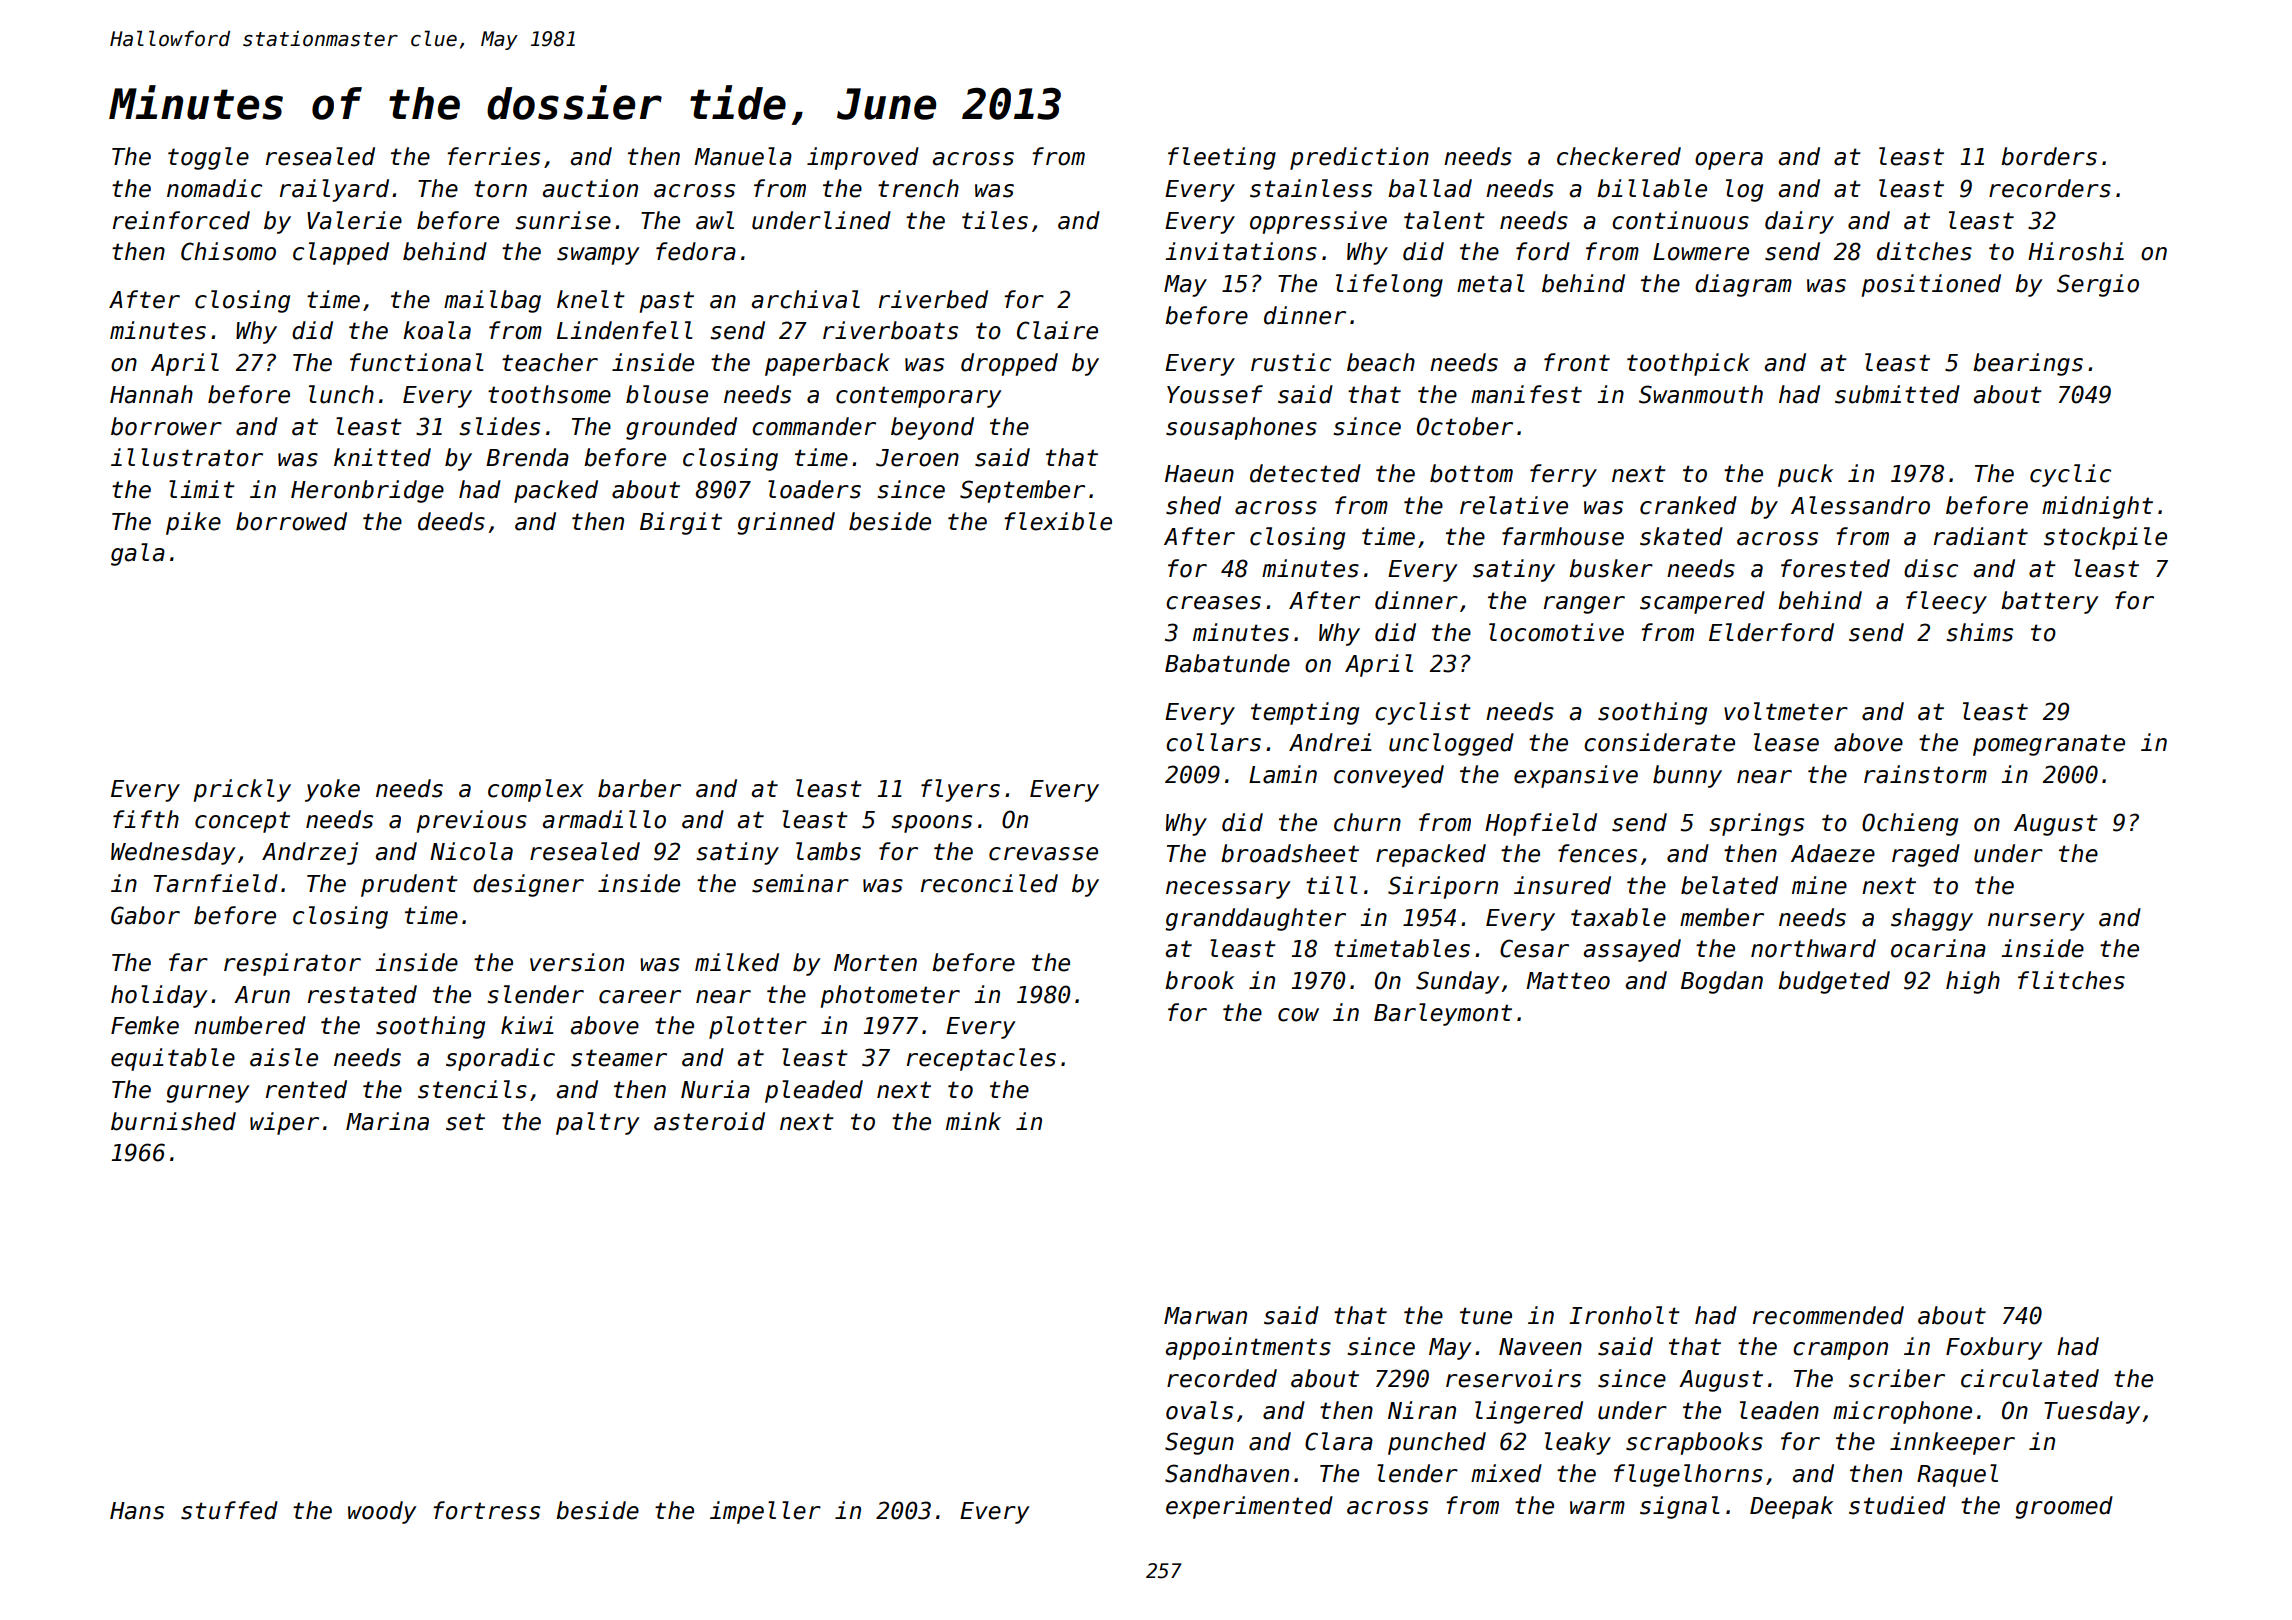 The height and width of the screenshot is (1620, 2292). I want to click on Alessandro, so click(1860, 505).
